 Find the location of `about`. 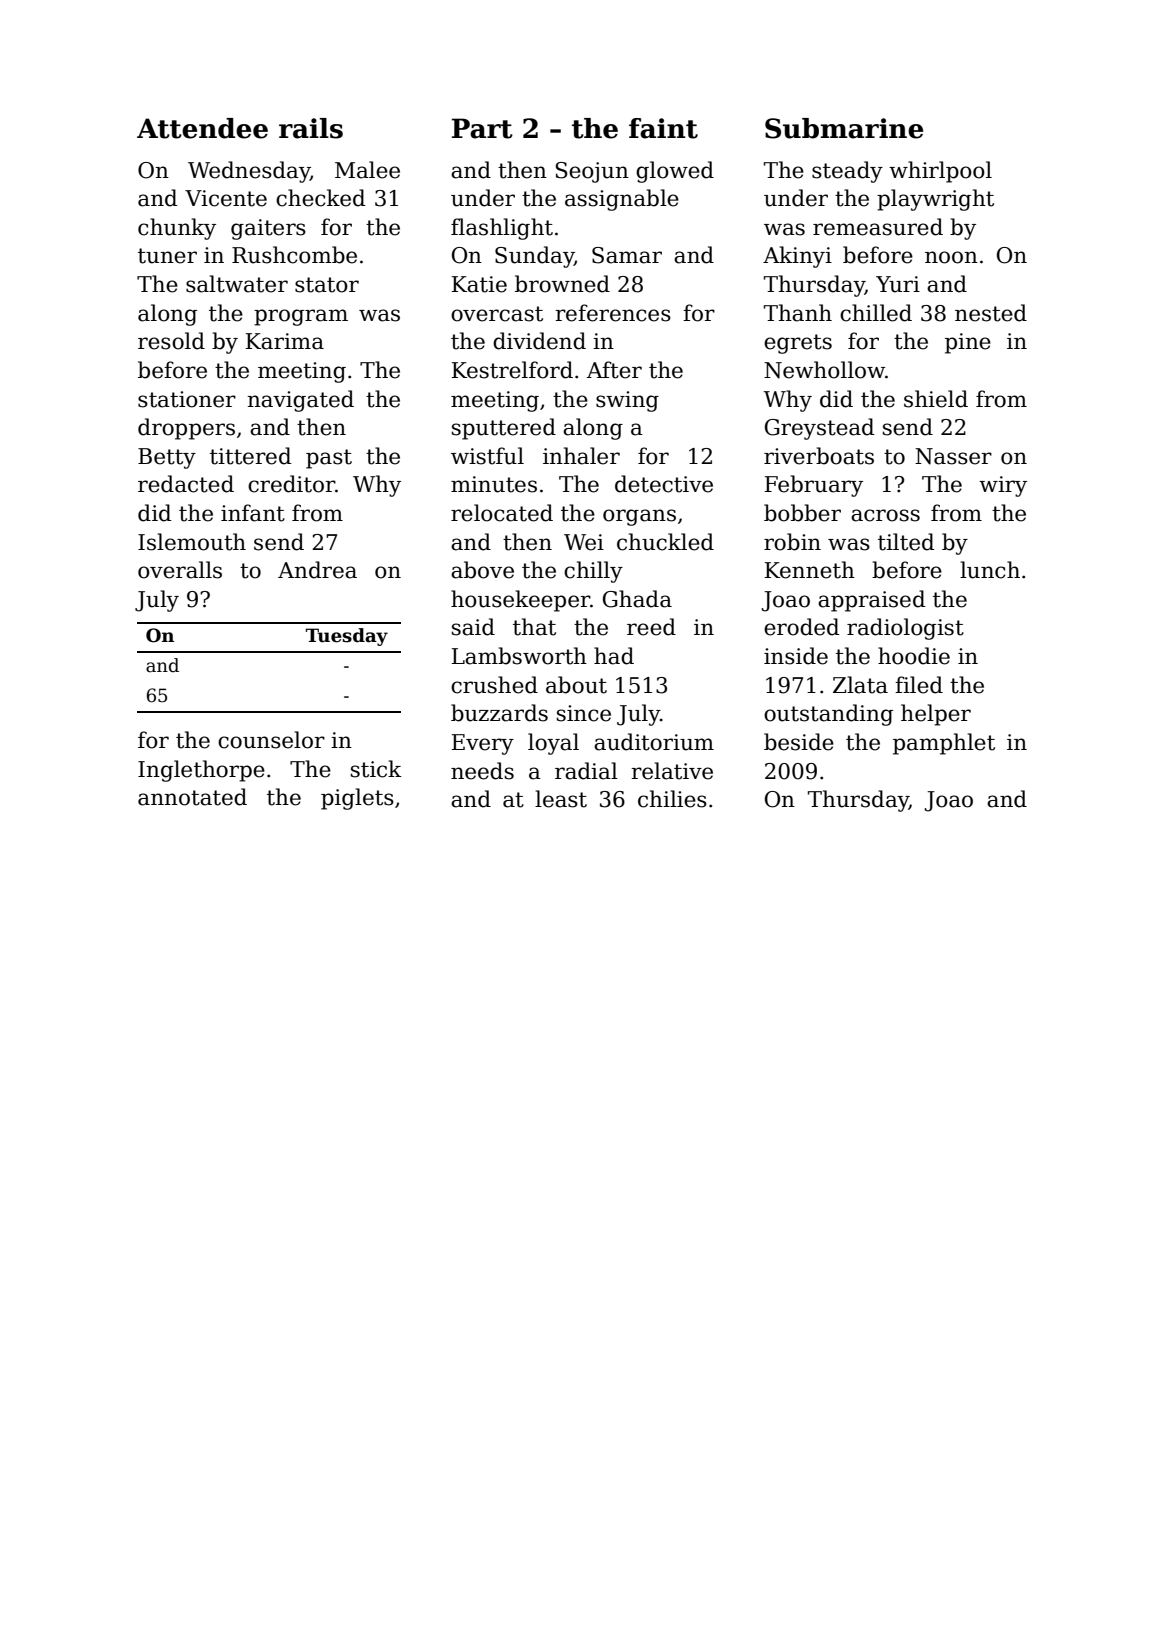

about is located at coordinates (576, 685).
